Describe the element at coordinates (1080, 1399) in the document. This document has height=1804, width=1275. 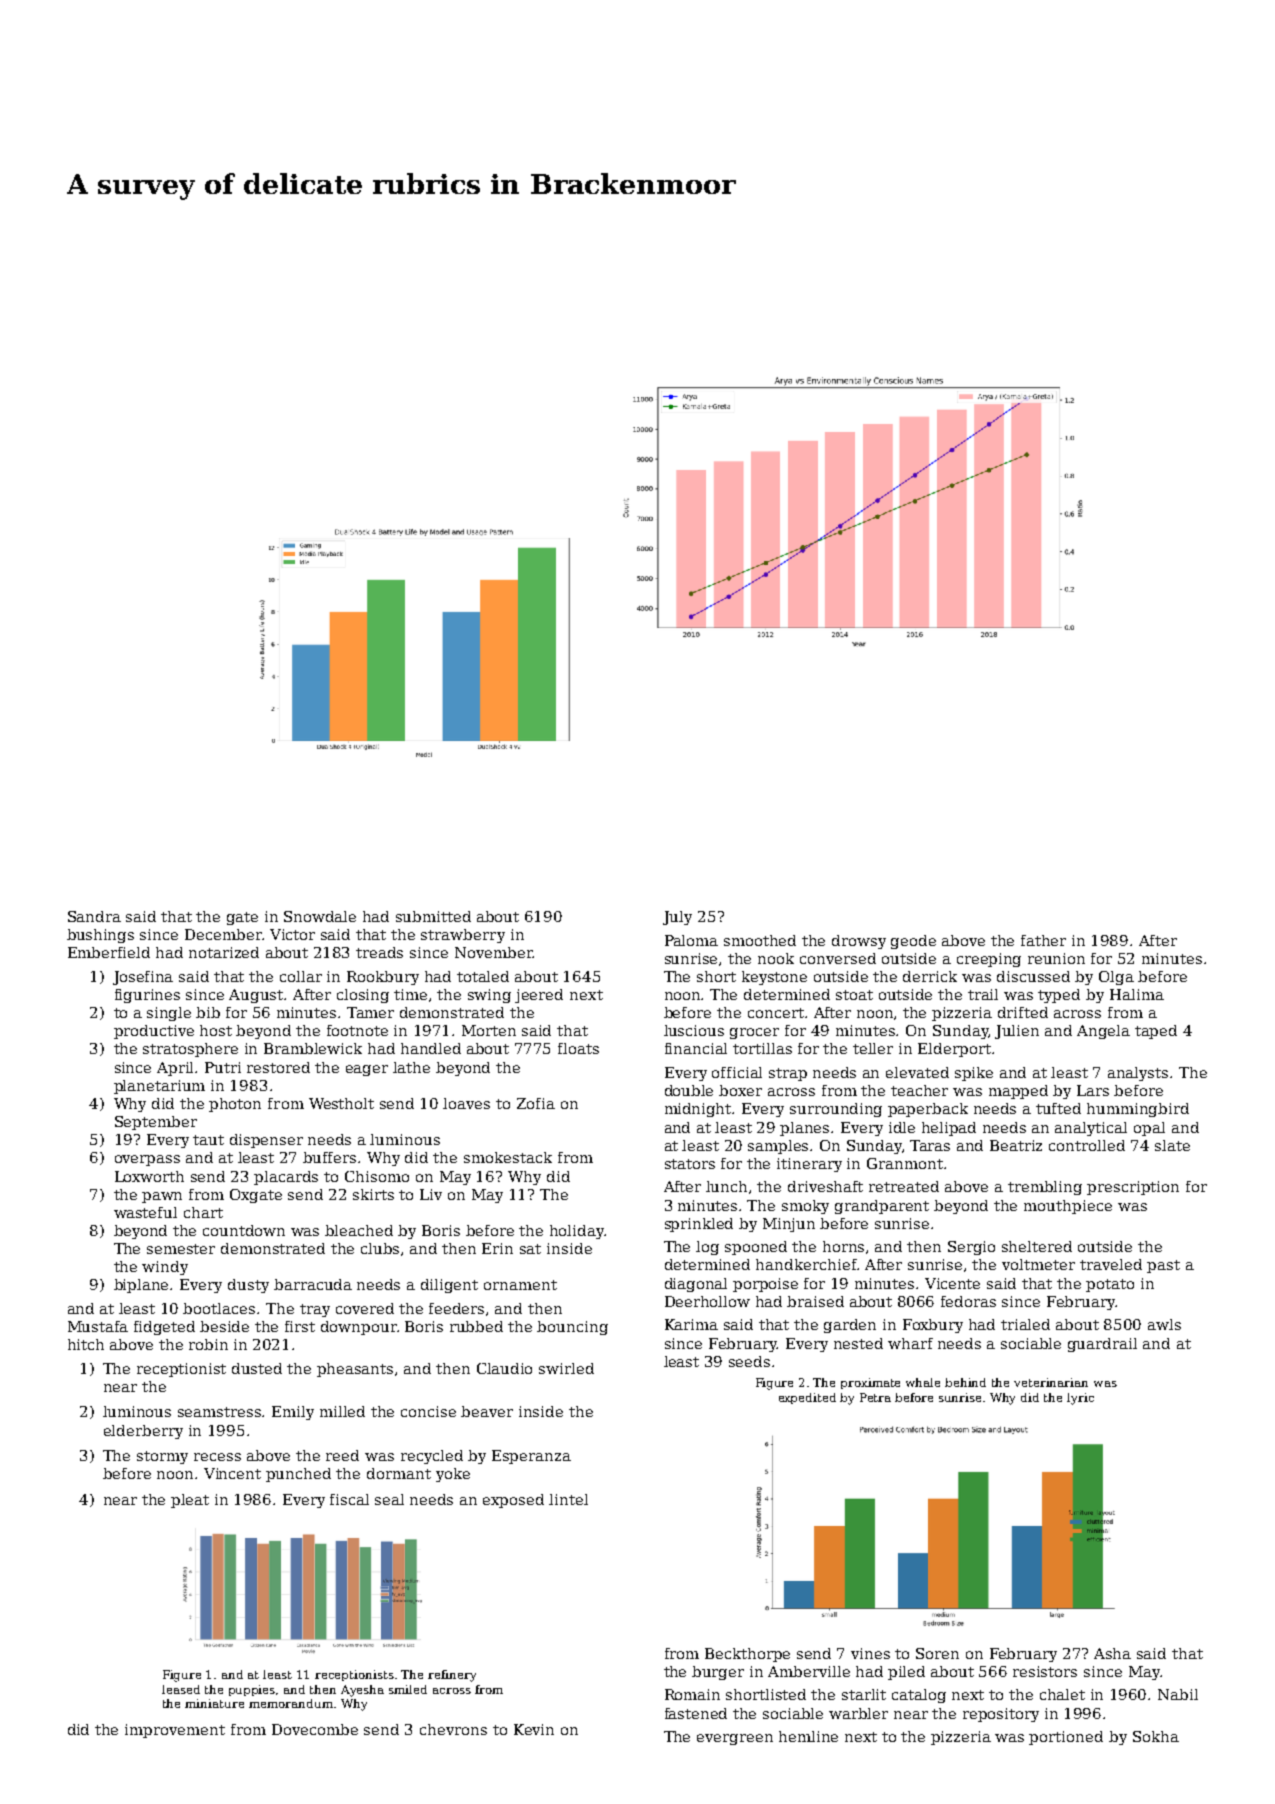
I see `lyric` at that location.
